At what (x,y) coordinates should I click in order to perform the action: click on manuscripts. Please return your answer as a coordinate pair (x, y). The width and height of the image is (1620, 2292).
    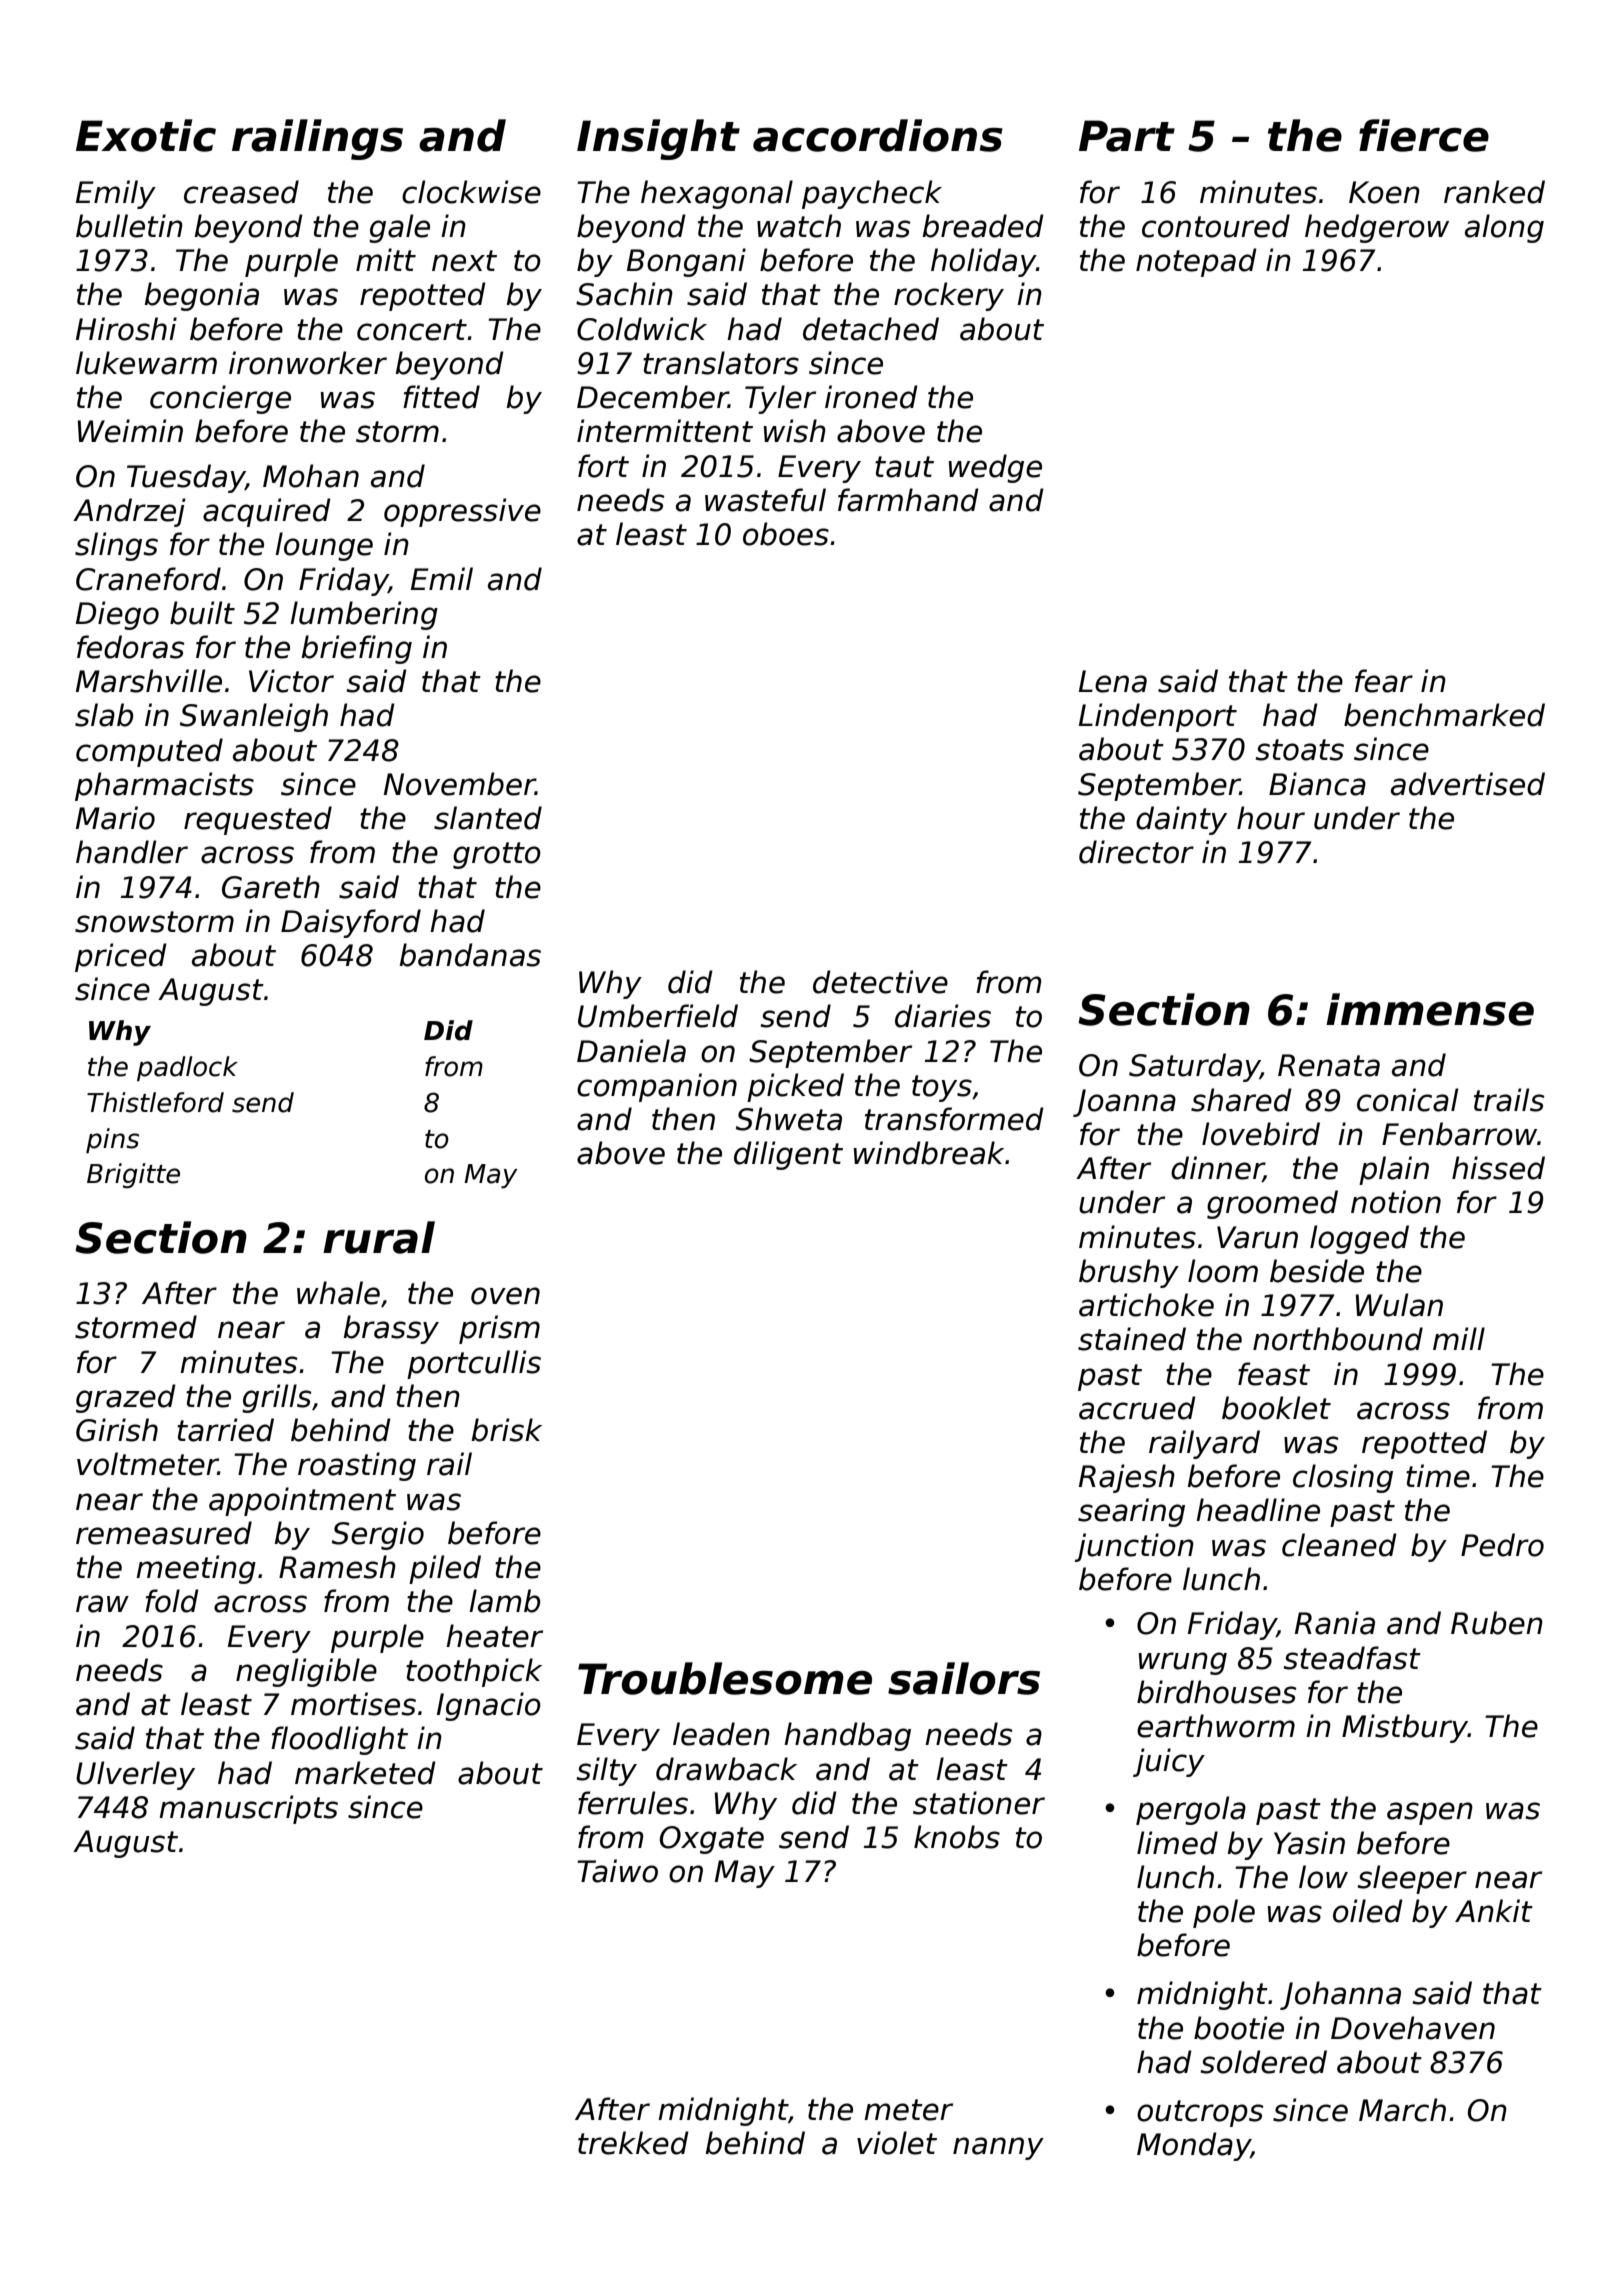
    Looking at the image, I should click on (248, 1809).
